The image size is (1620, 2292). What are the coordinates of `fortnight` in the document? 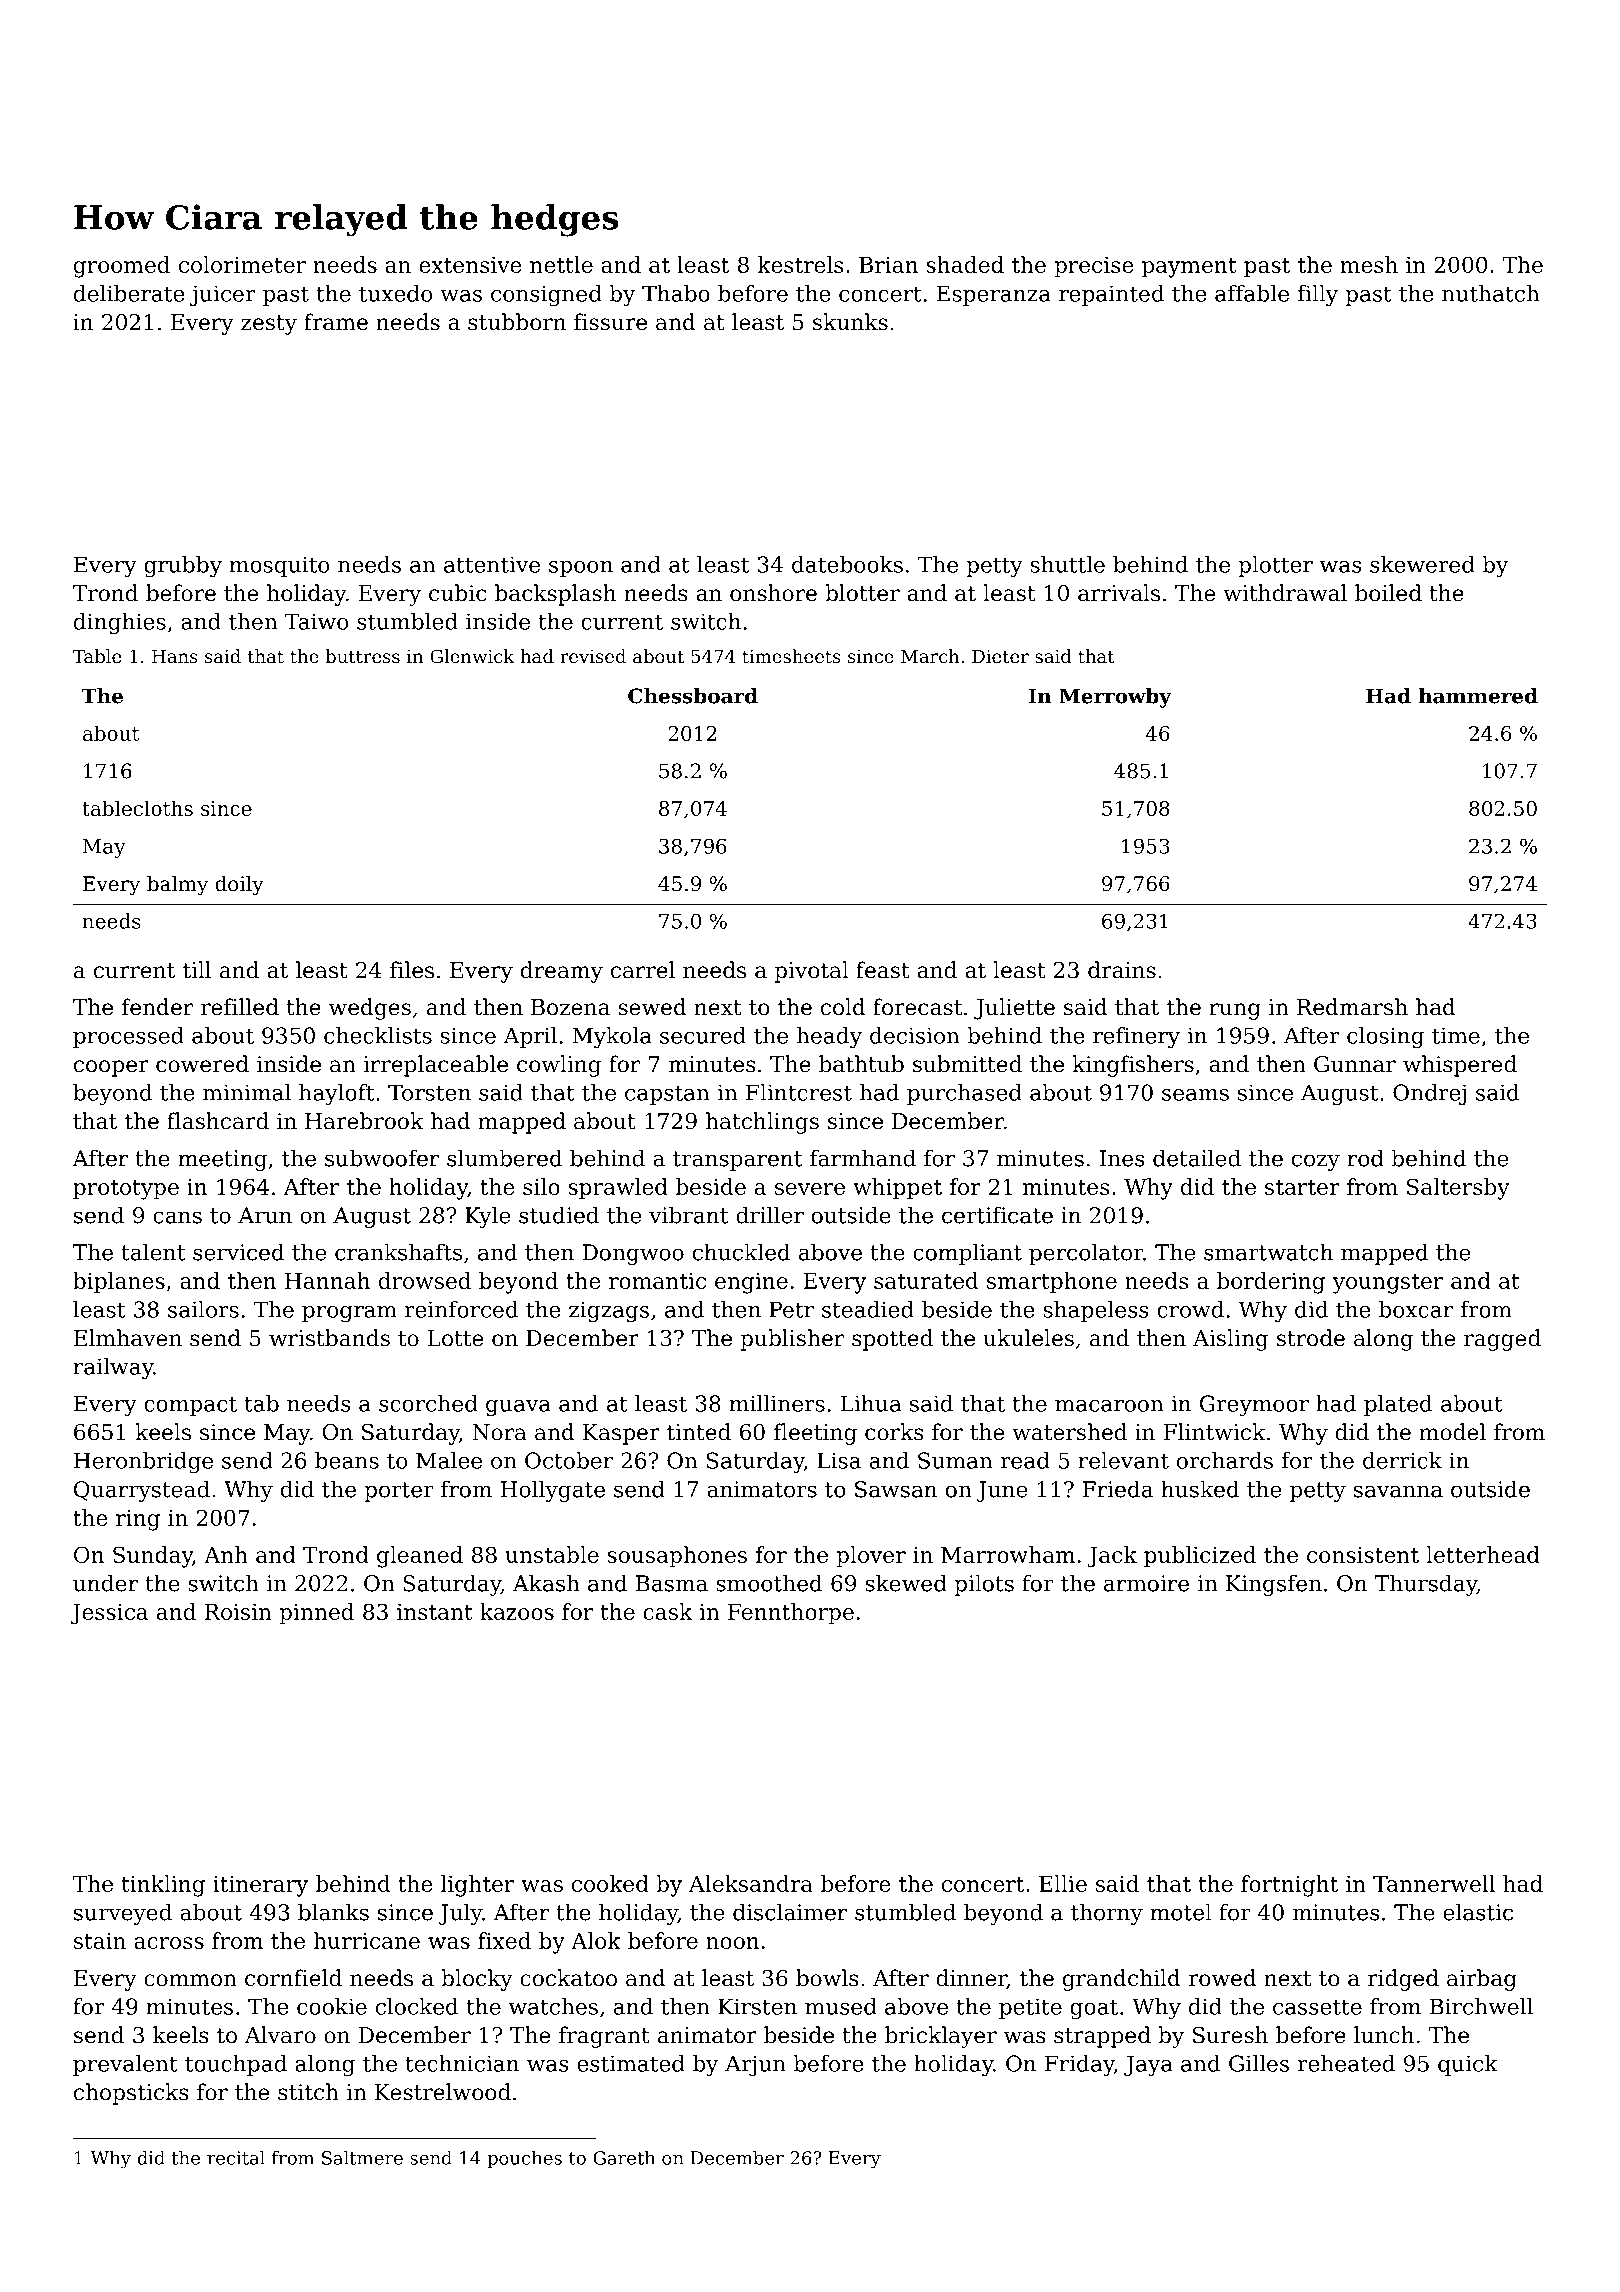 It's located at (1289, 1886).
